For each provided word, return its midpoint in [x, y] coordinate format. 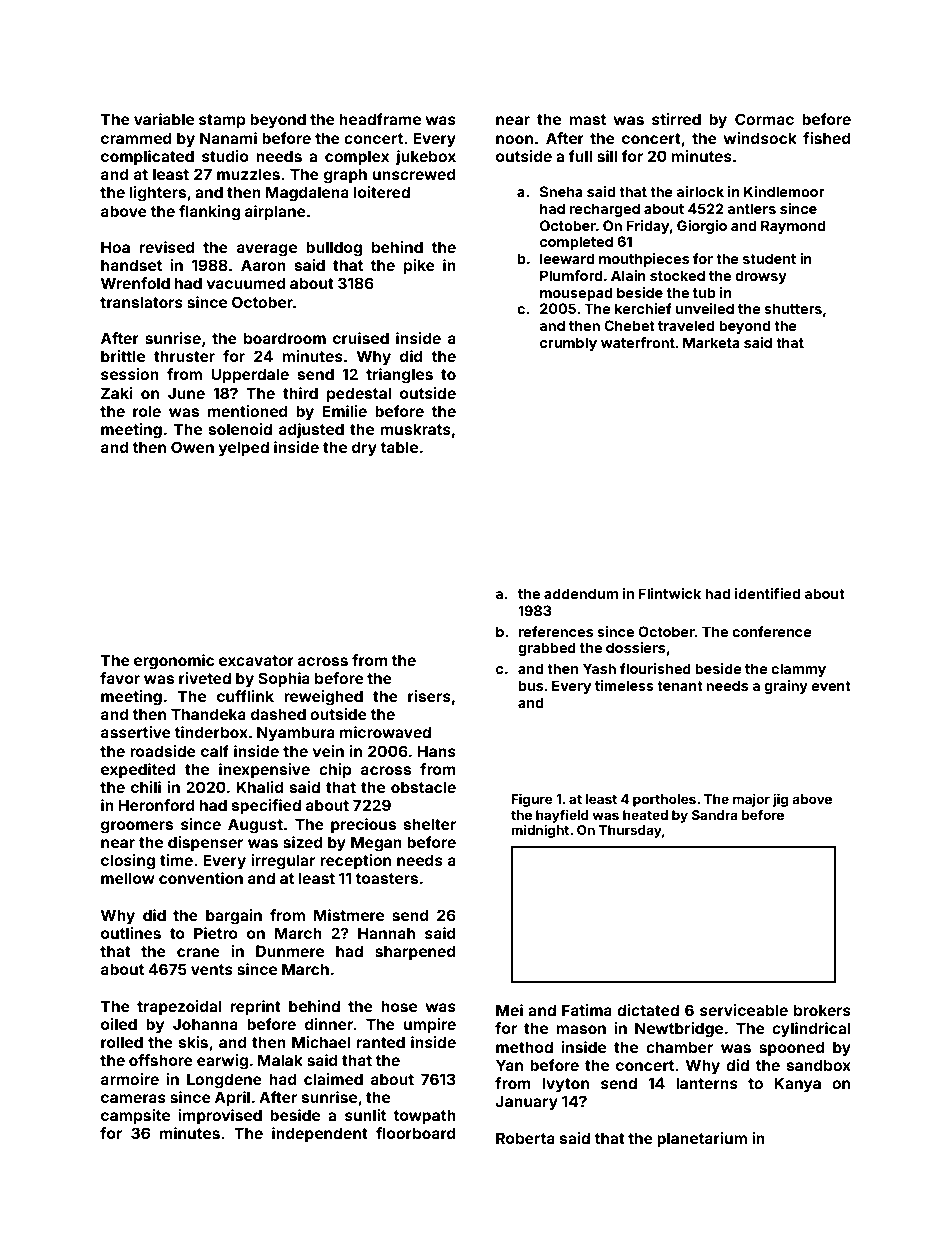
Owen [192, 447]
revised [167, 247]
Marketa [711, 342]
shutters [793, 308]
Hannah [386, 933]
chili [146, 787]
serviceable [744, 1010]
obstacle [423, 787]
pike [419, 266]
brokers [822, 1010]
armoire [130, 1079]
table [399, 447]
